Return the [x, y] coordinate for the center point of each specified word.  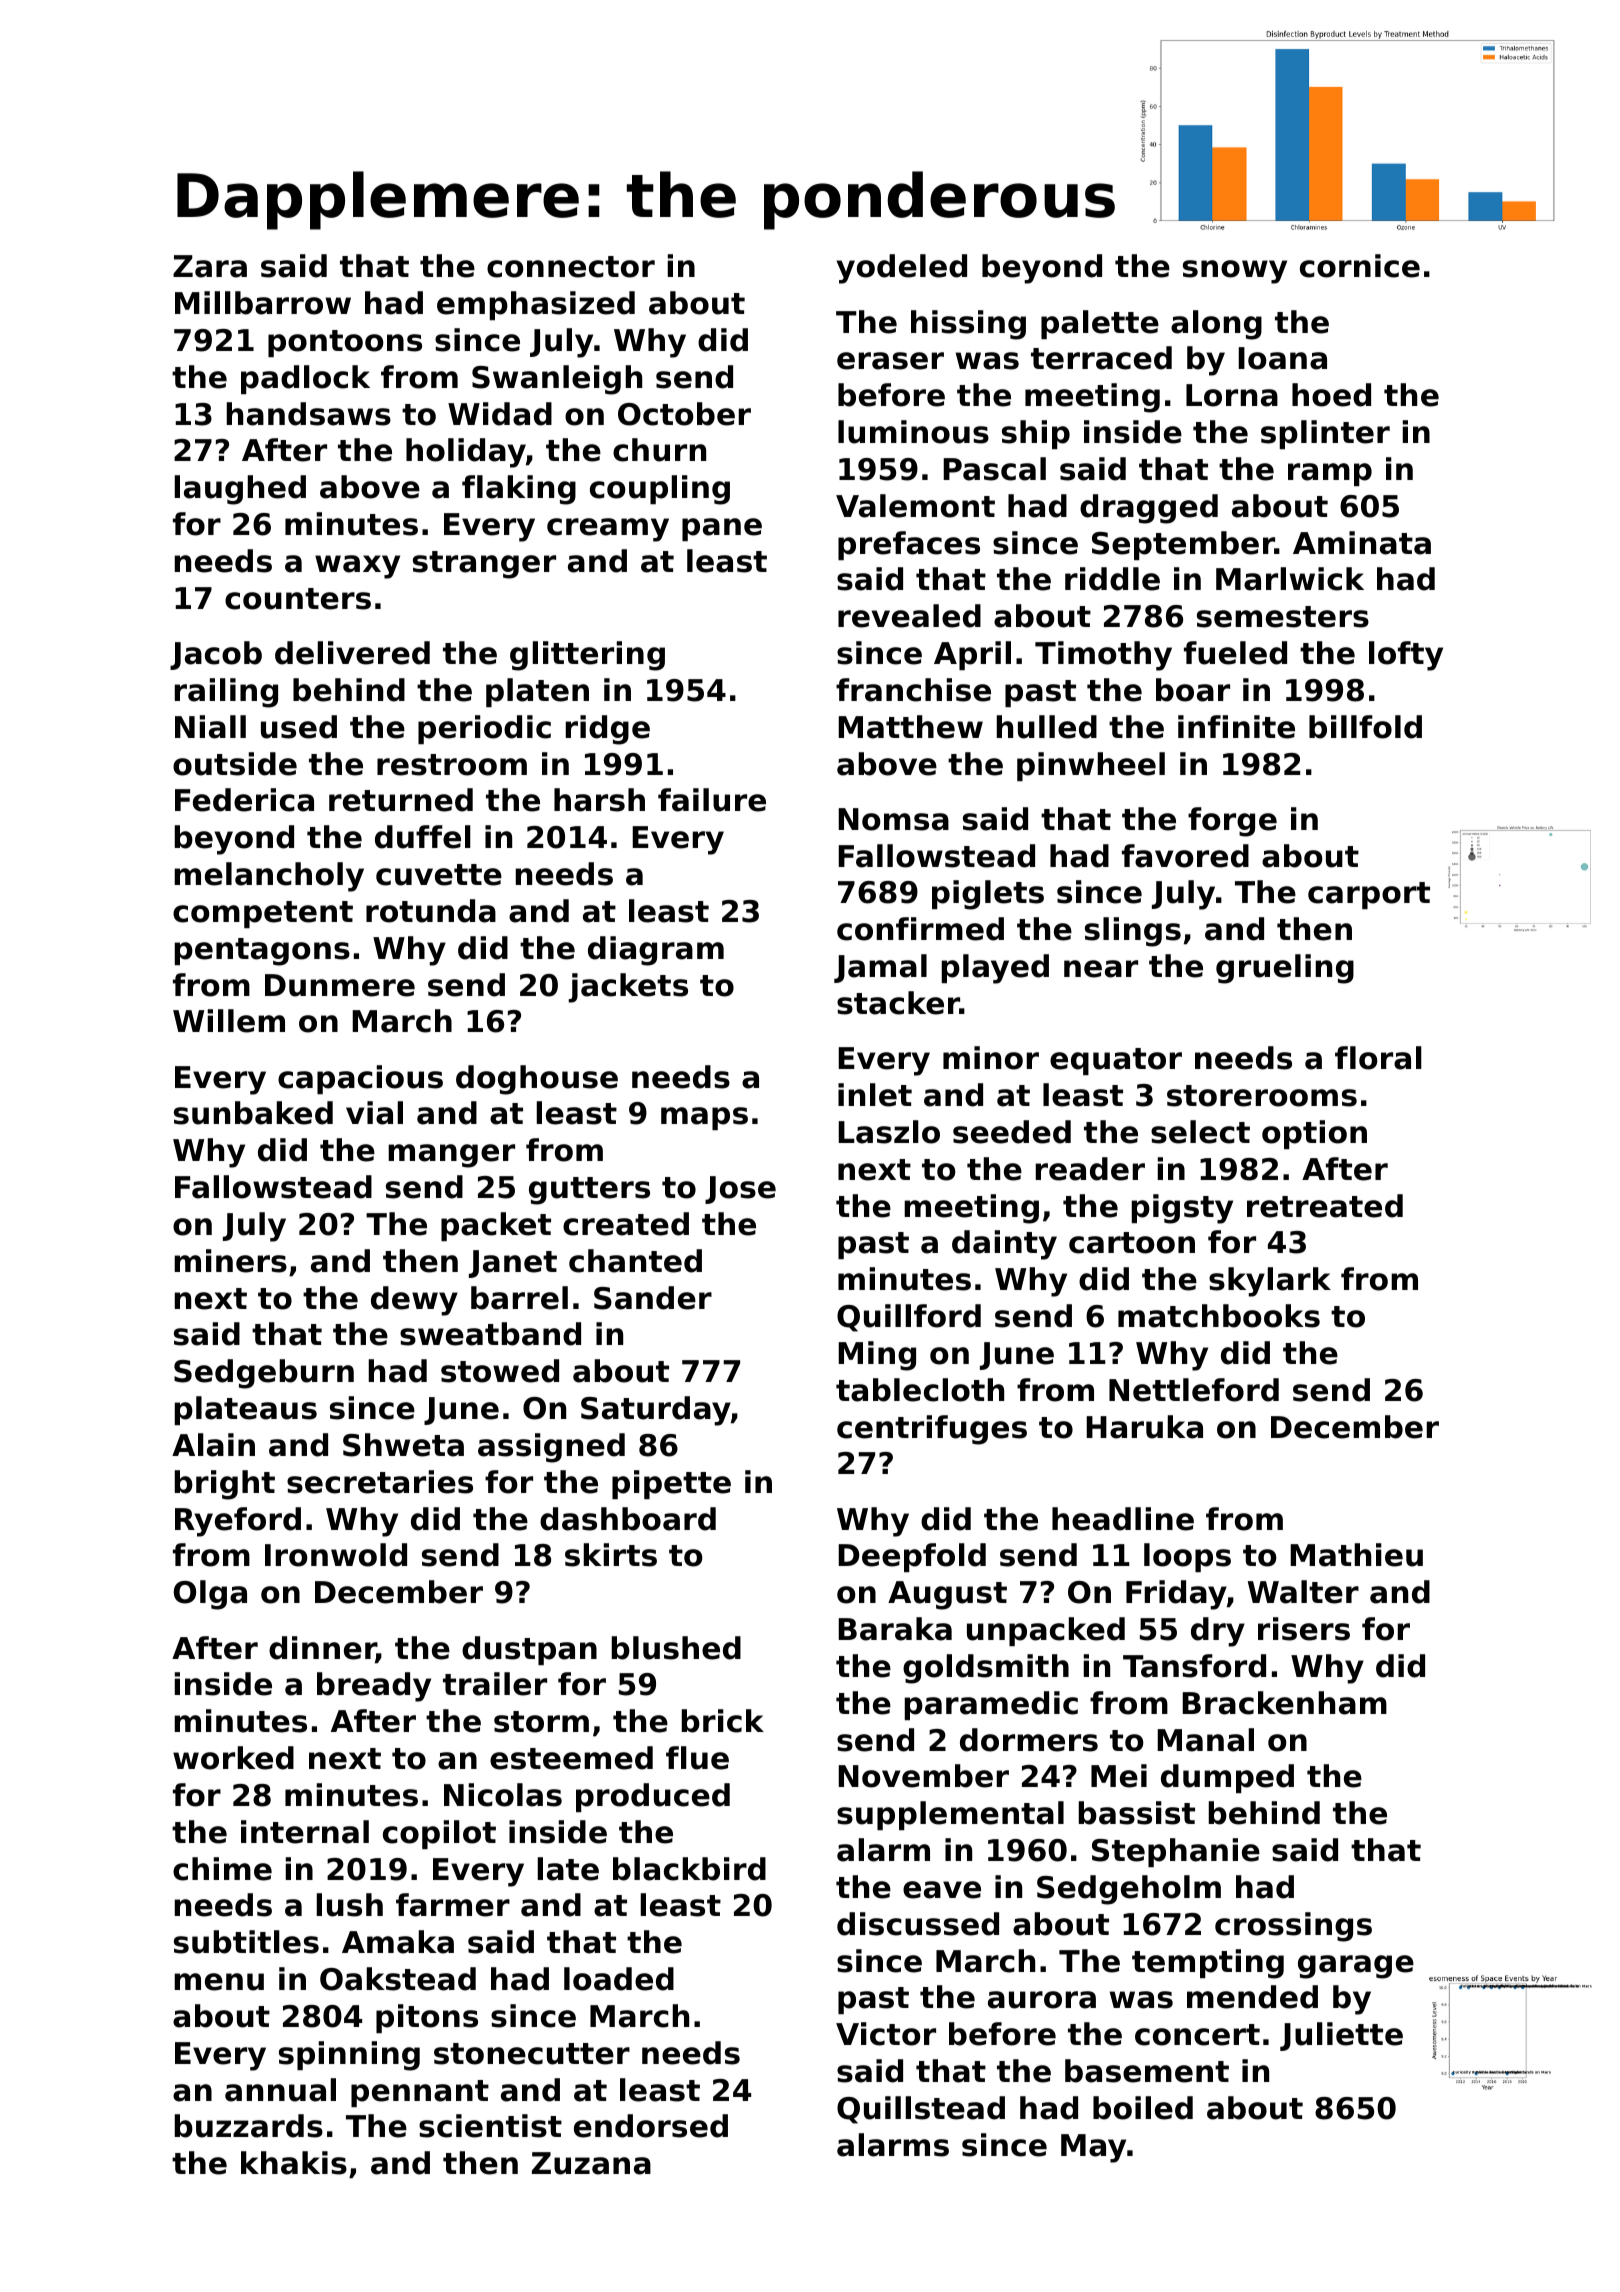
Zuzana [591, 2163]
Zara [210, 266]
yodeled [901, 269]
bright [225, 1485]
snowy [1235, 272]
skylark [1270, 1282]
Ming [877, 1356]
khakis [294, 2163]
